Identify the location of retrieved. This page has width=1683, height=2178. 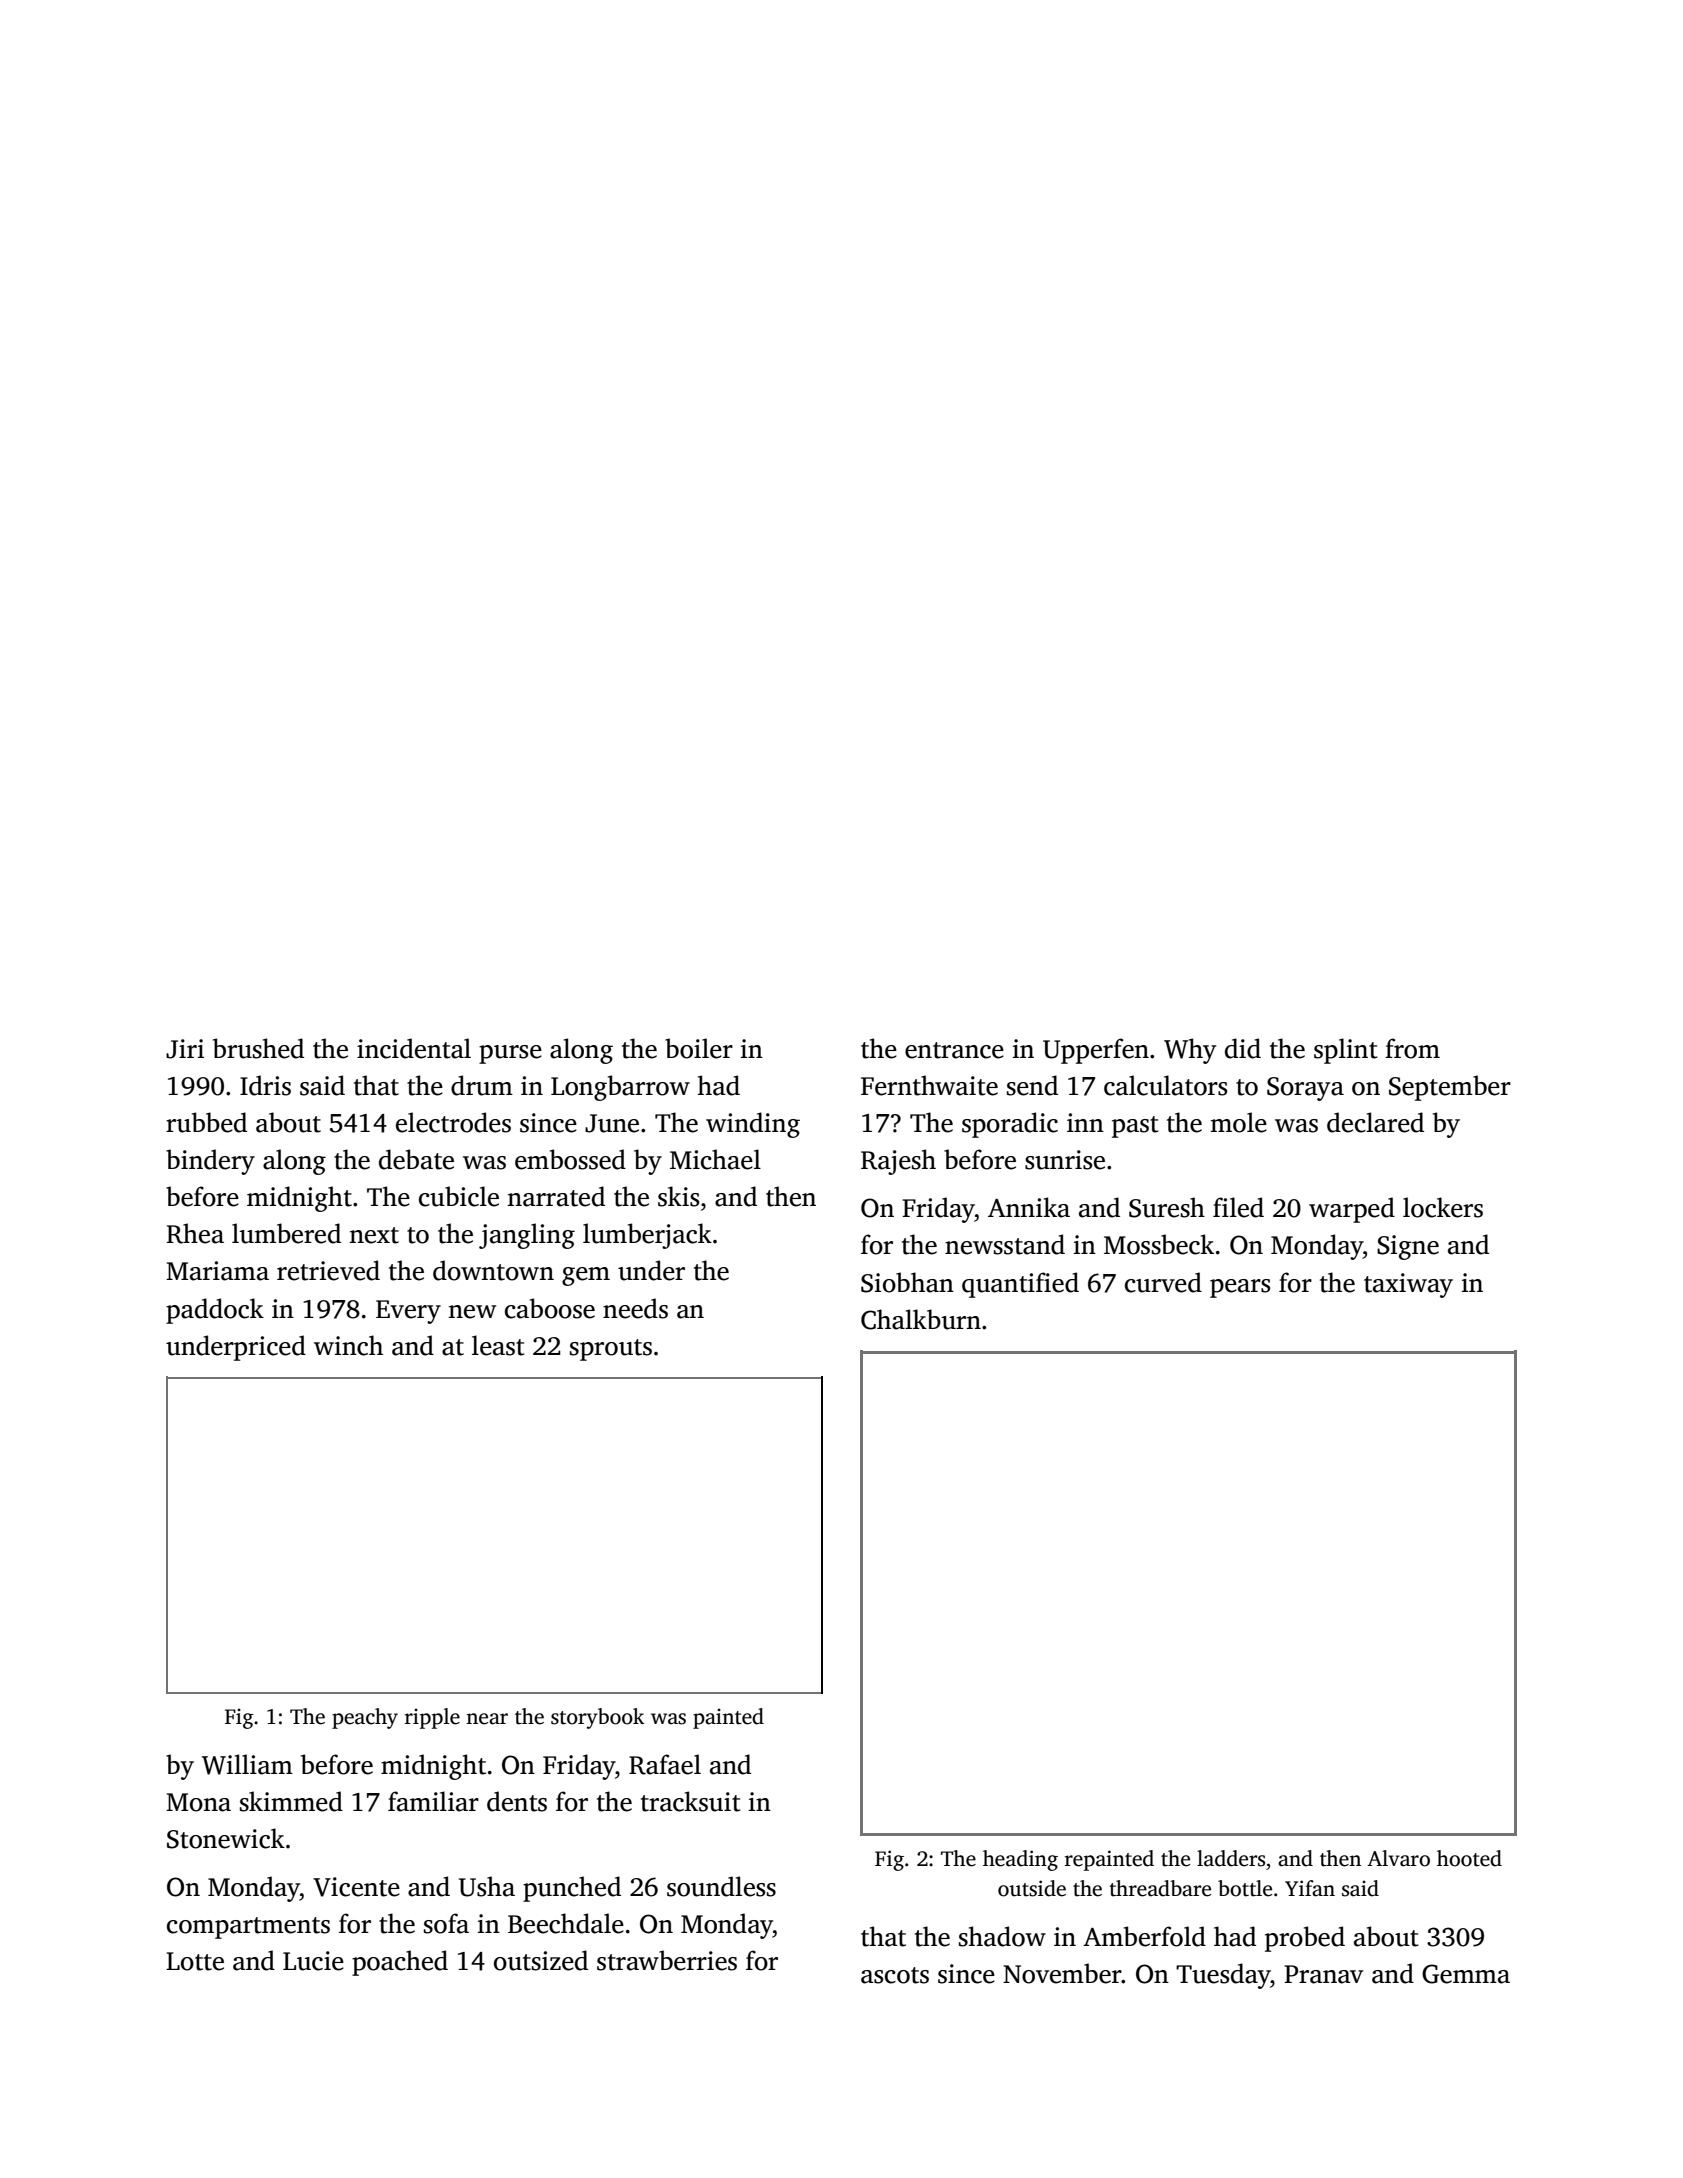
(328, 1270).
